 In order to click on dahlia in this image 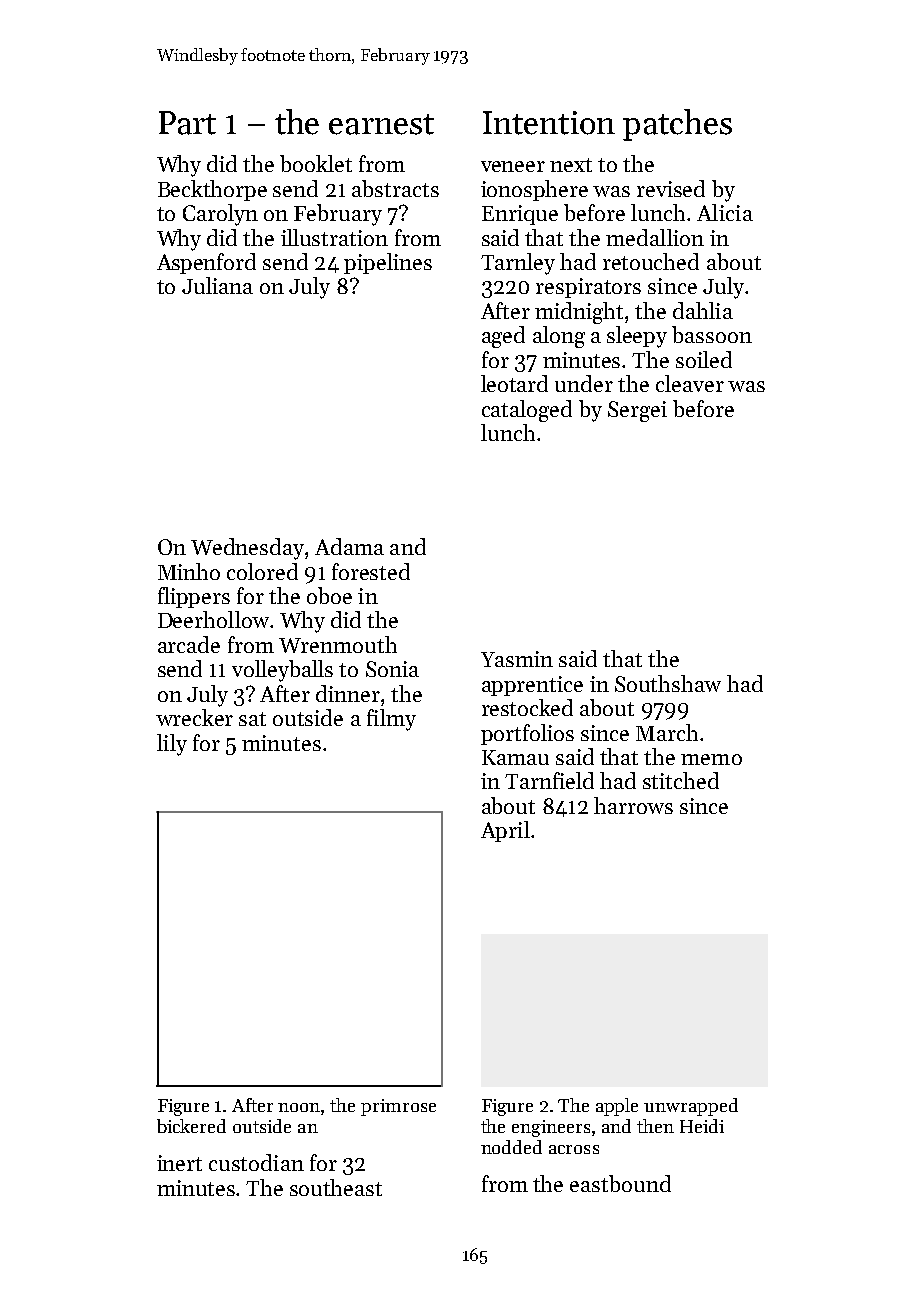, I will do `click(703, 310)`.
